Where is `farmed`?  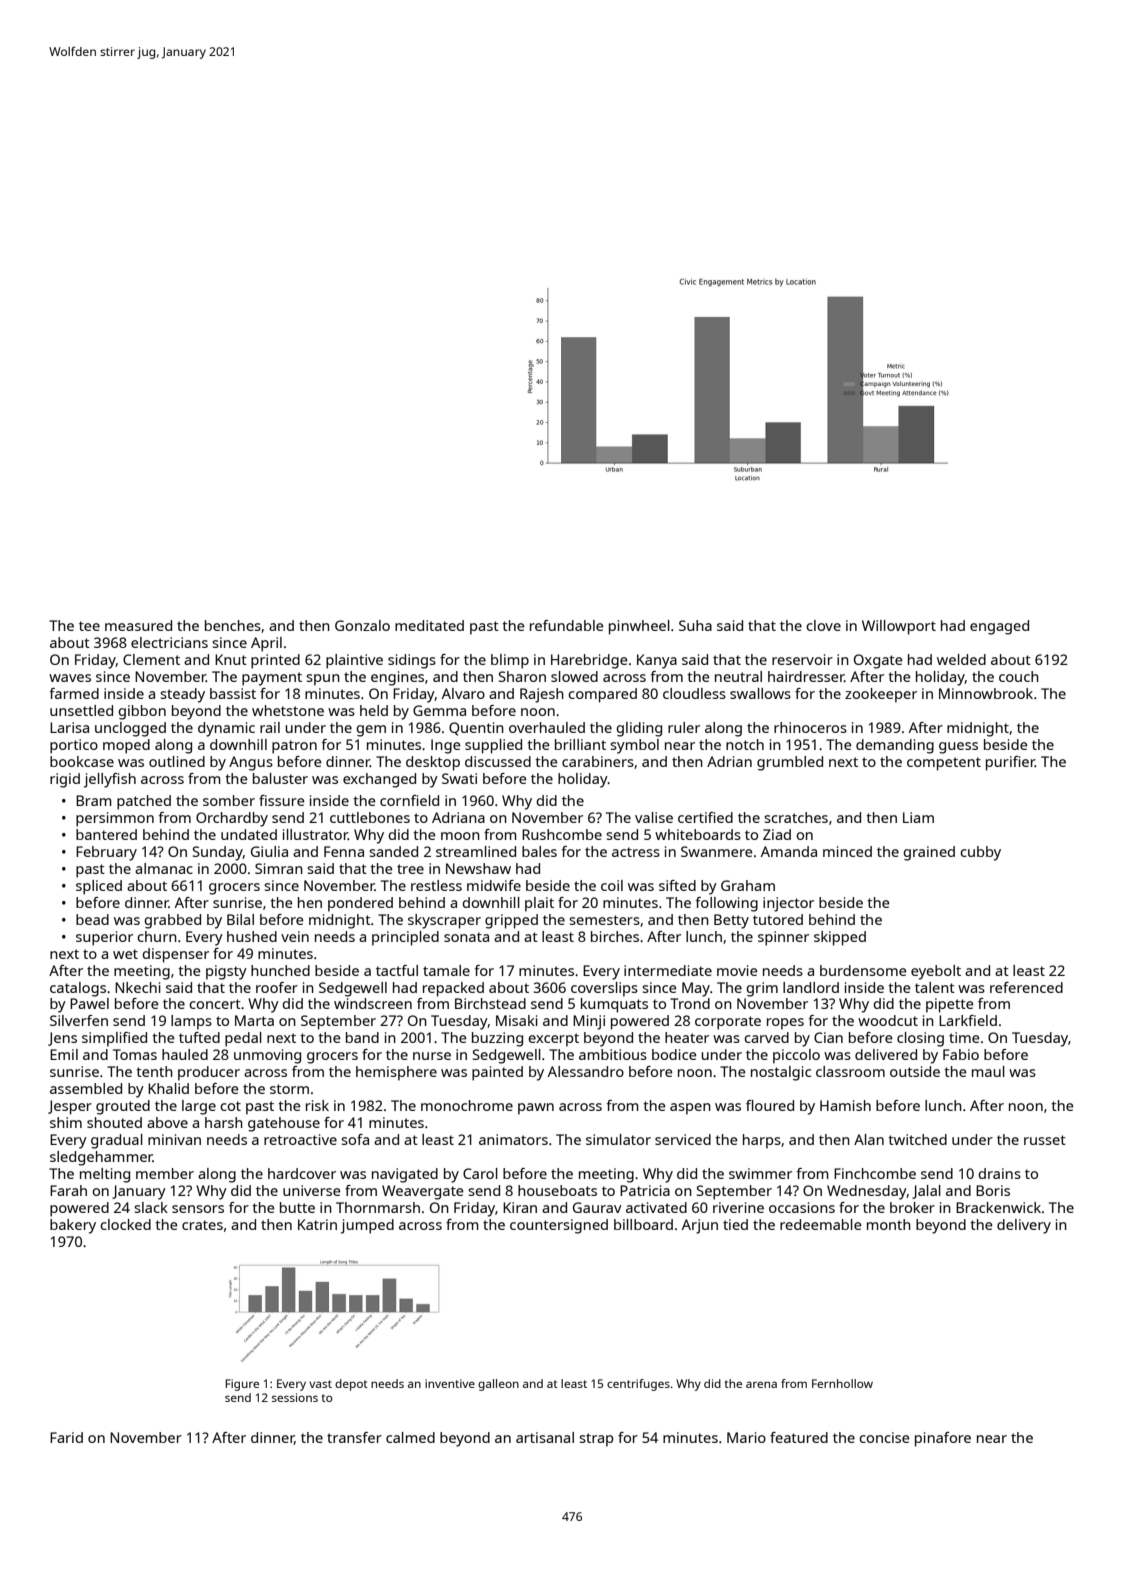
farmed is located at coordinates (74, 693).
